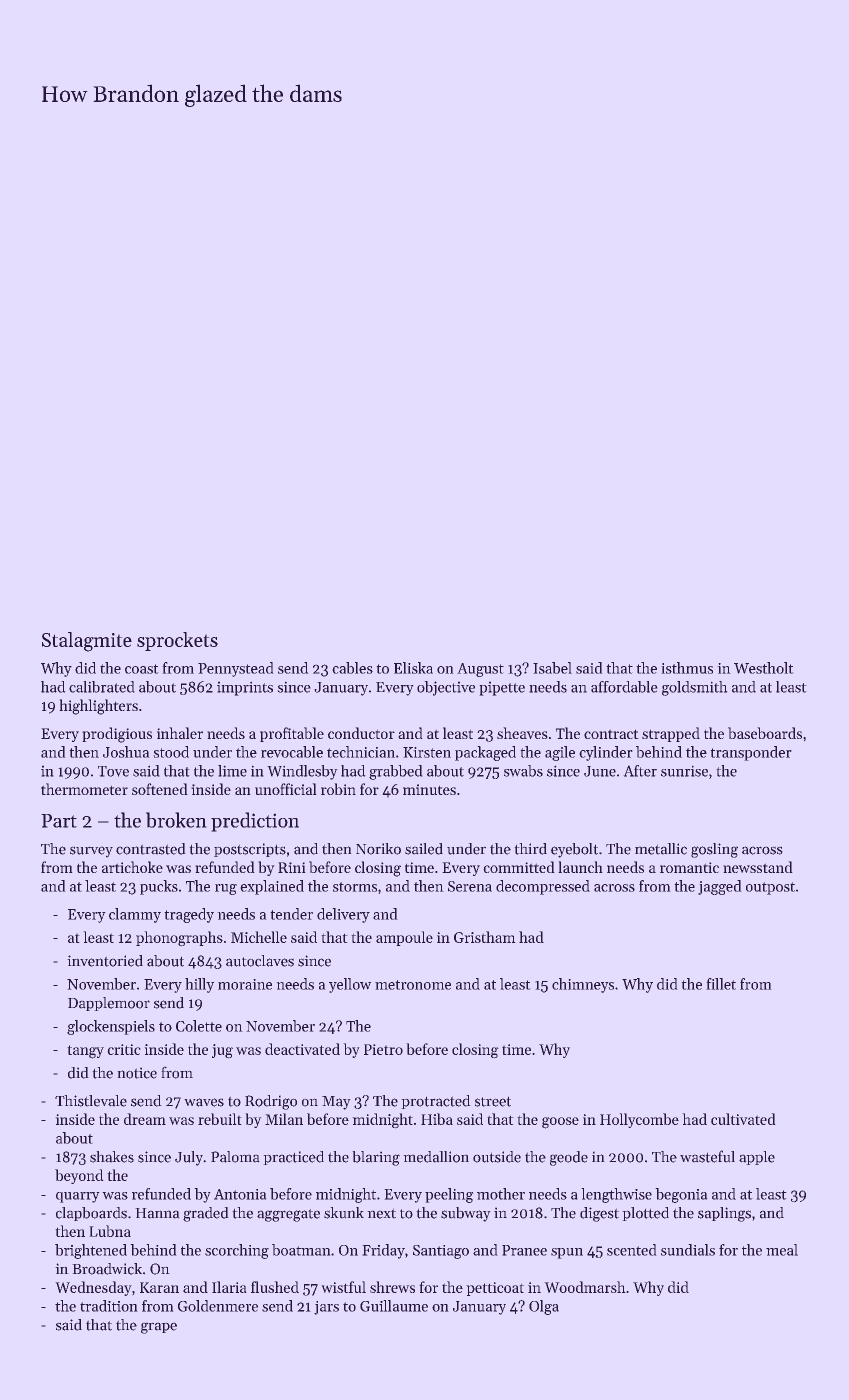  What do you see at coordinates (743, 1119) in the screenshot?
I see `cultivated` at bounding box center [743, 1119].
